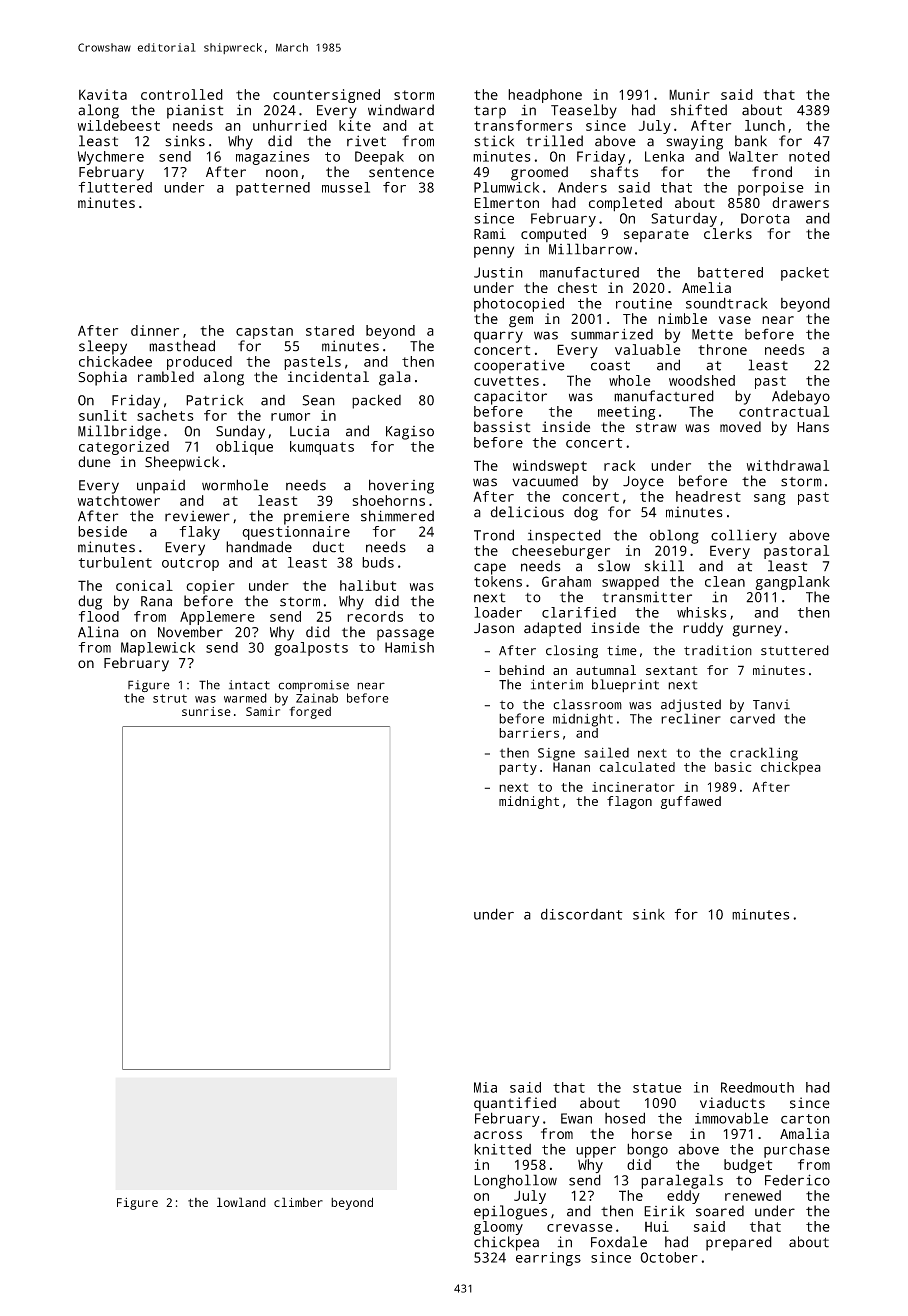  What do you see at coordinates (725, 581) in the page?
I see `clean` at bounding box center [725, 581].
